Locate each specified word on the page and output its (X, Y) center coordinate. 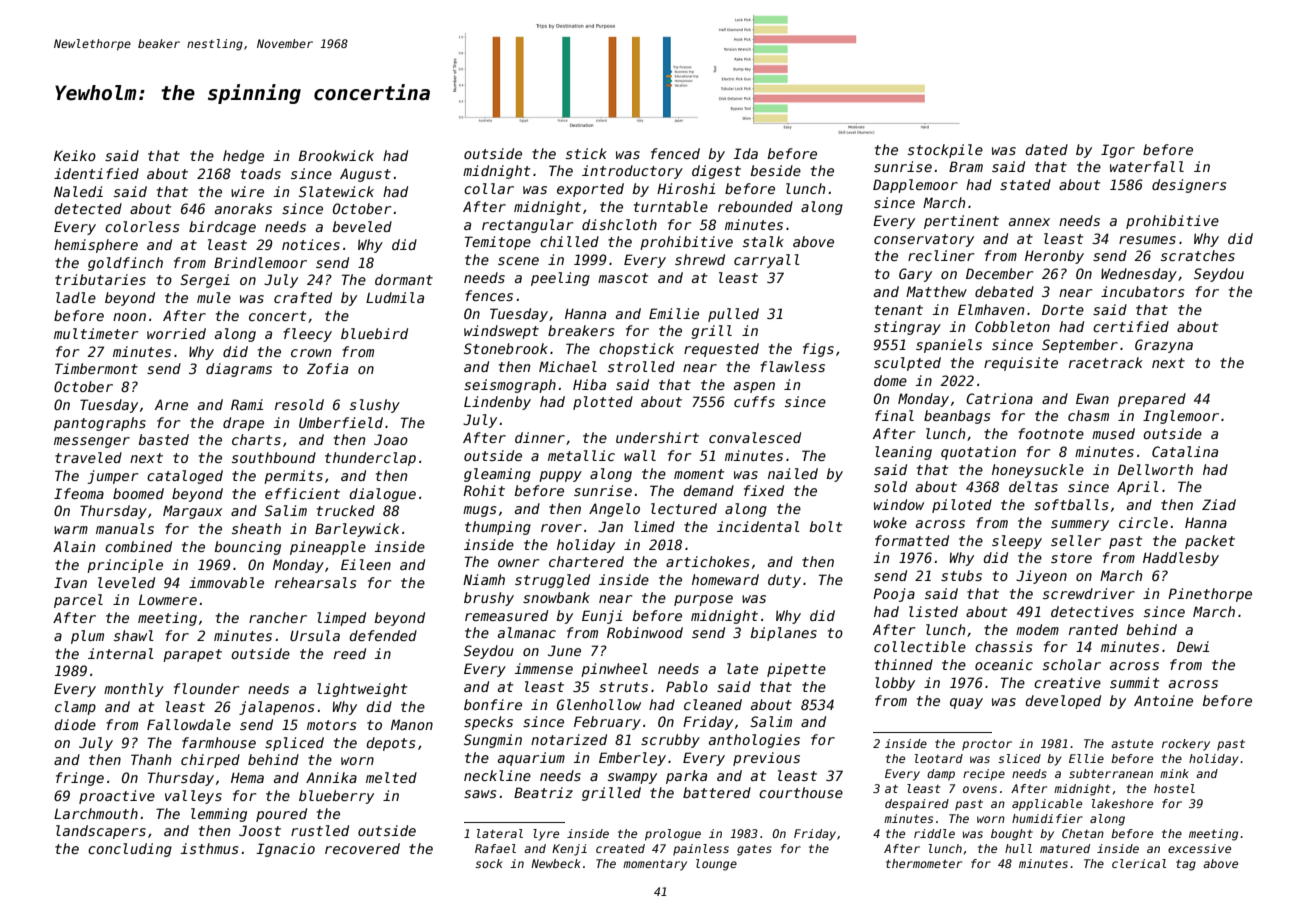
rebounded (755, 206)
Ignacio (285, 850)
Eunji (602, 617)
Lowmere (168, 599)
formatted (912, 540)
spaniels (949, 346)
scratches (1198, 255)
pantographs (100, 424)
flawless (792, 366)
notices (311, 244)
